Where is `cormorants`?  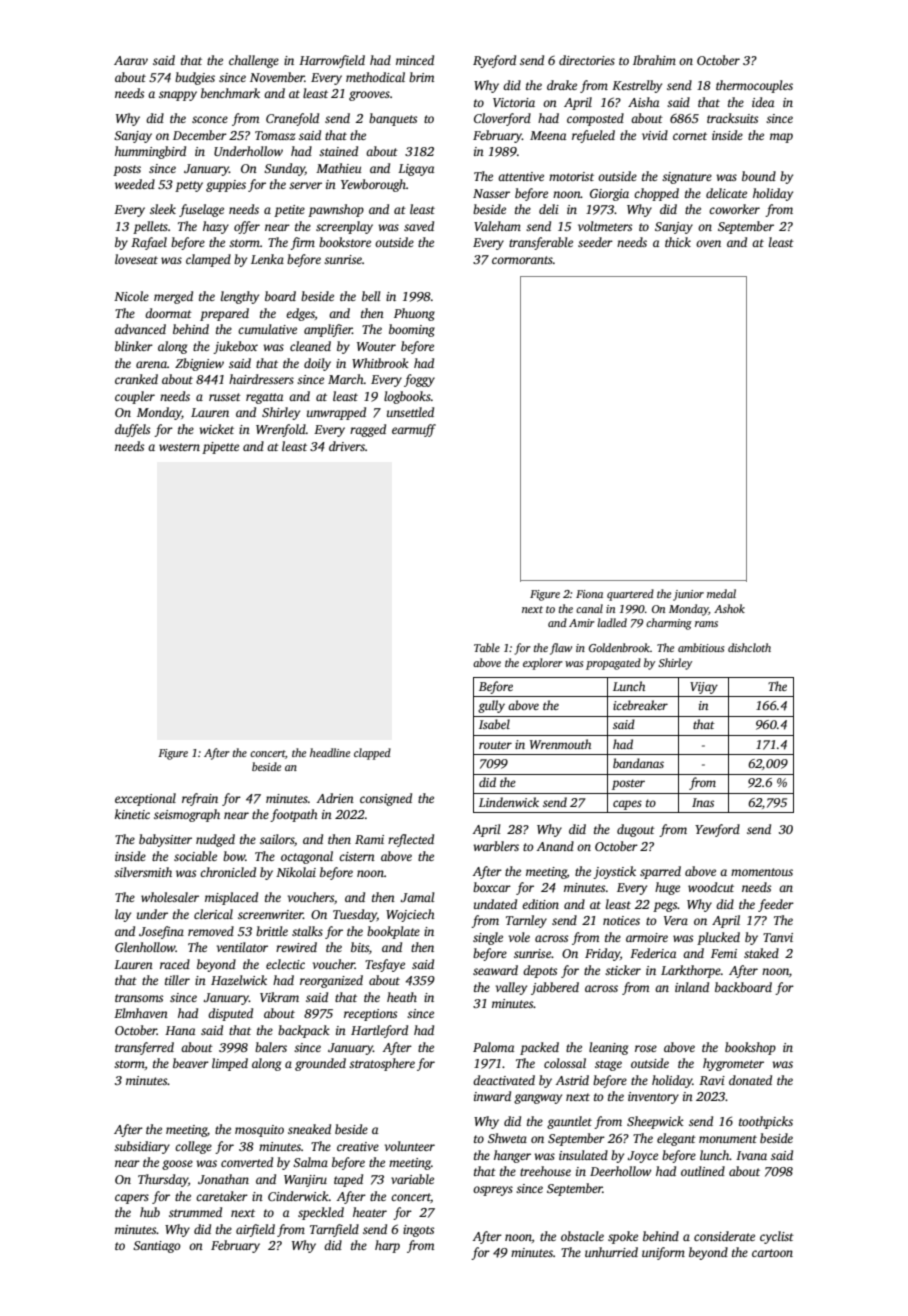 cormorants is located at coordinates (522, 260).
